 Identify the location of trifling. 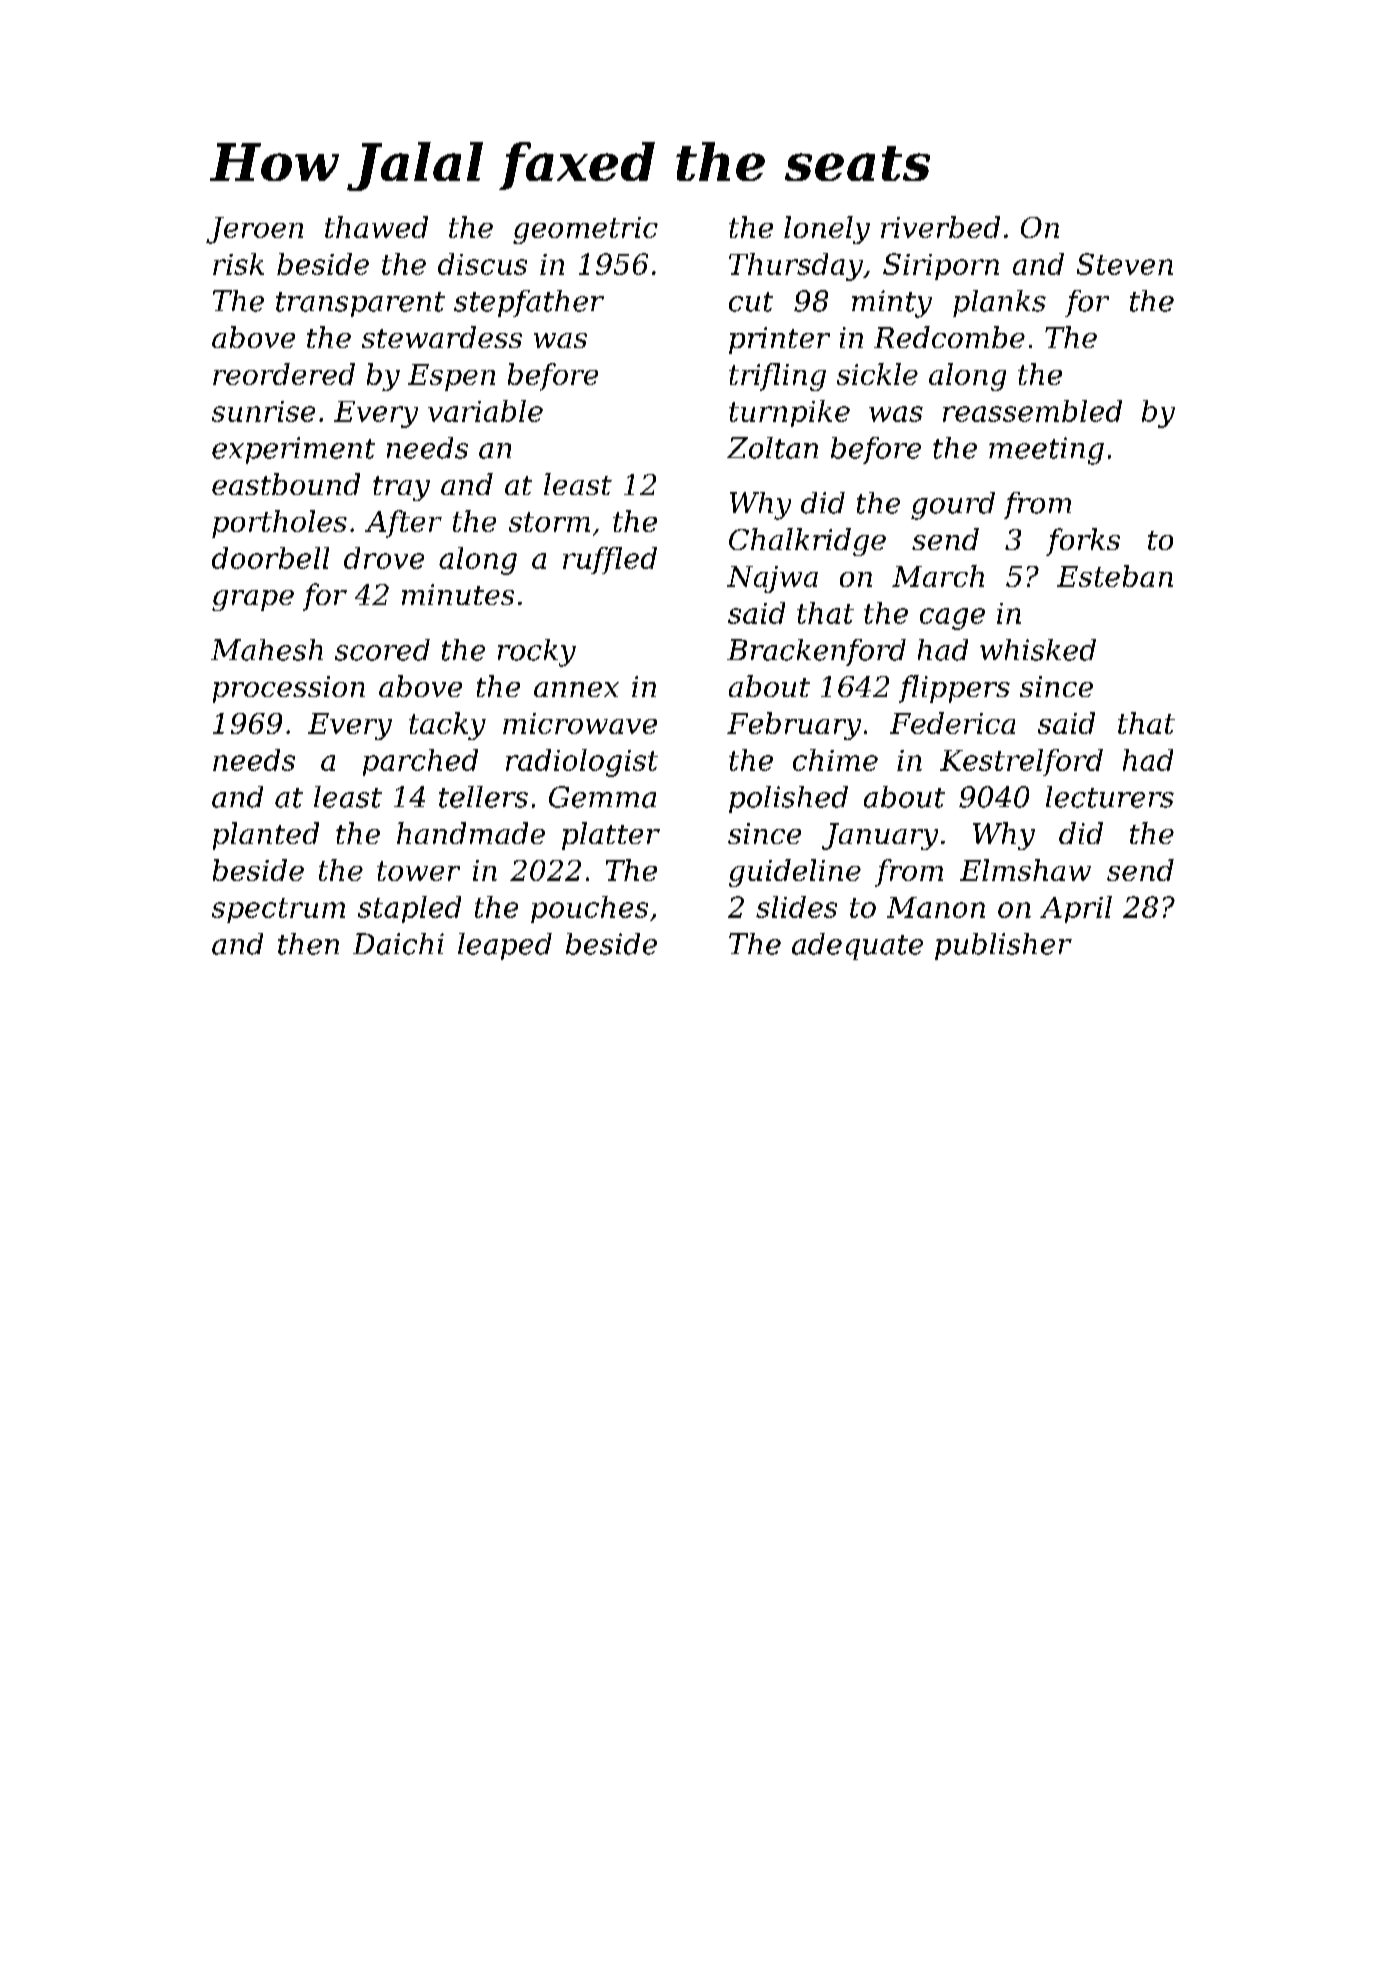
(777, 377).
